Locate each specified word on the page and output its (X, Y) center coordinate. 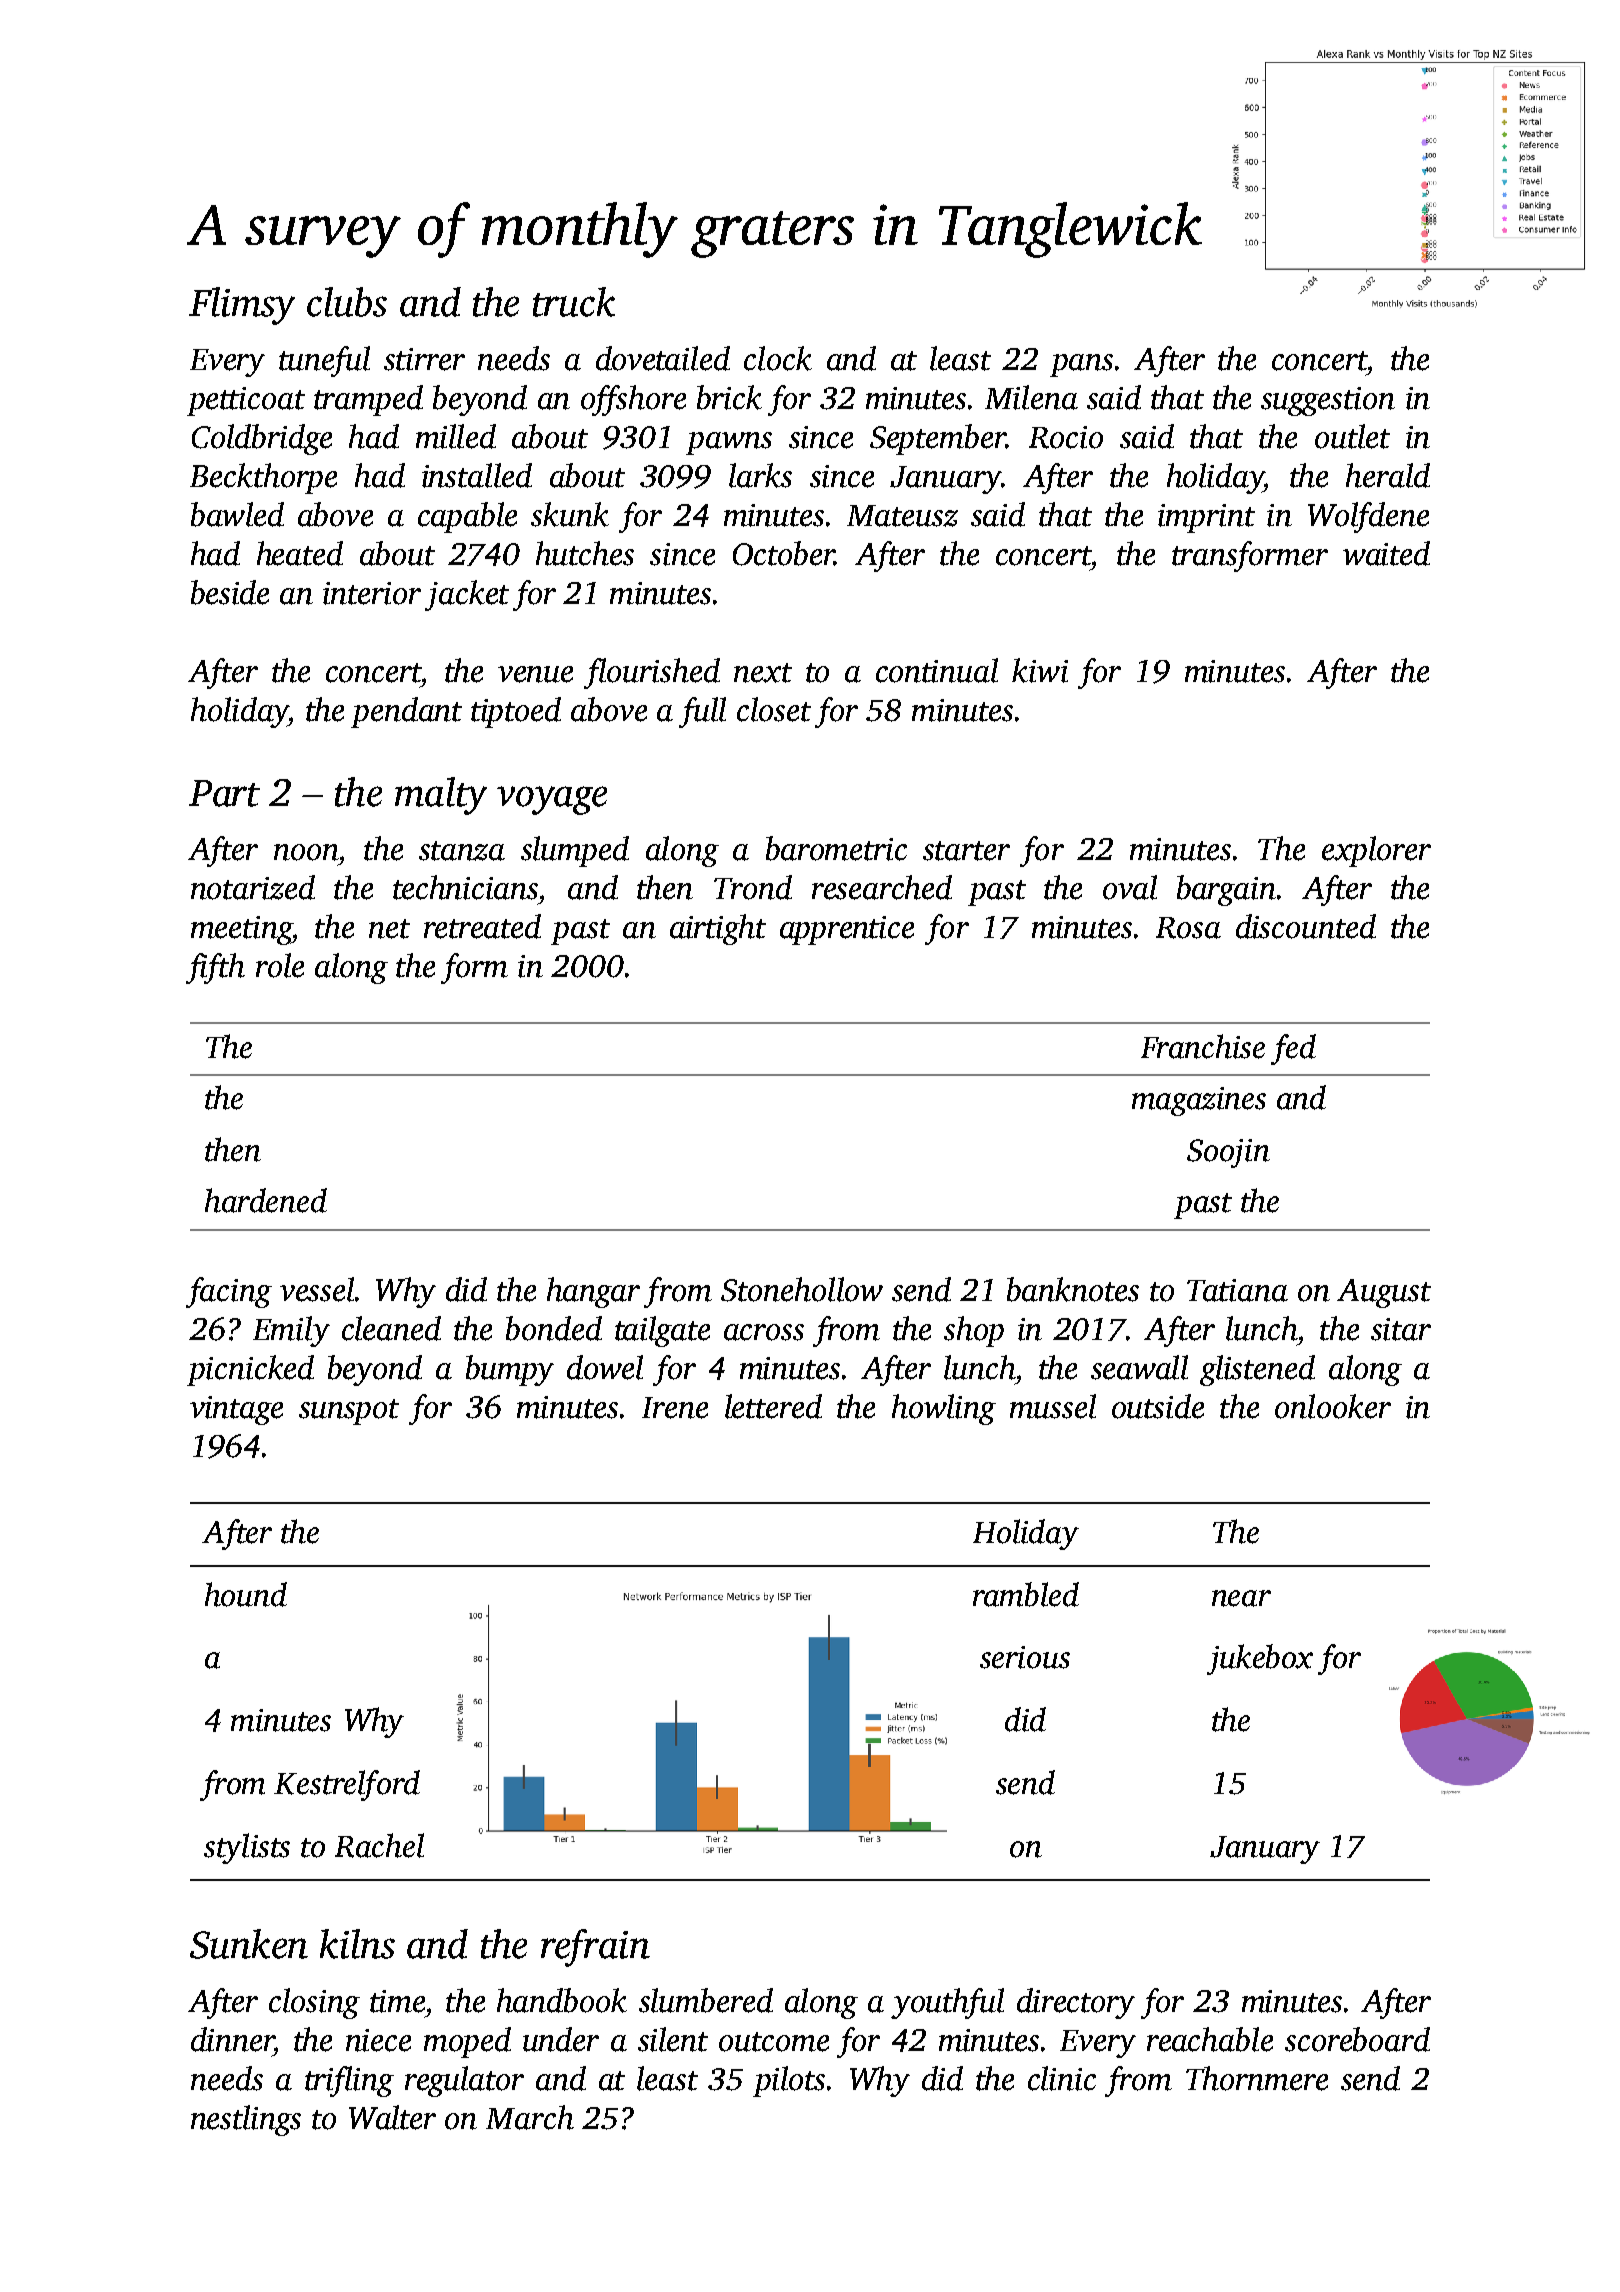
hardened (266, 1200)
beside (230, 592)
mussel (1053, 1406)
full (702, 712)
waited (1386, 553)
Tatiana (1237, 1290)
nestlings (246, 2120)
